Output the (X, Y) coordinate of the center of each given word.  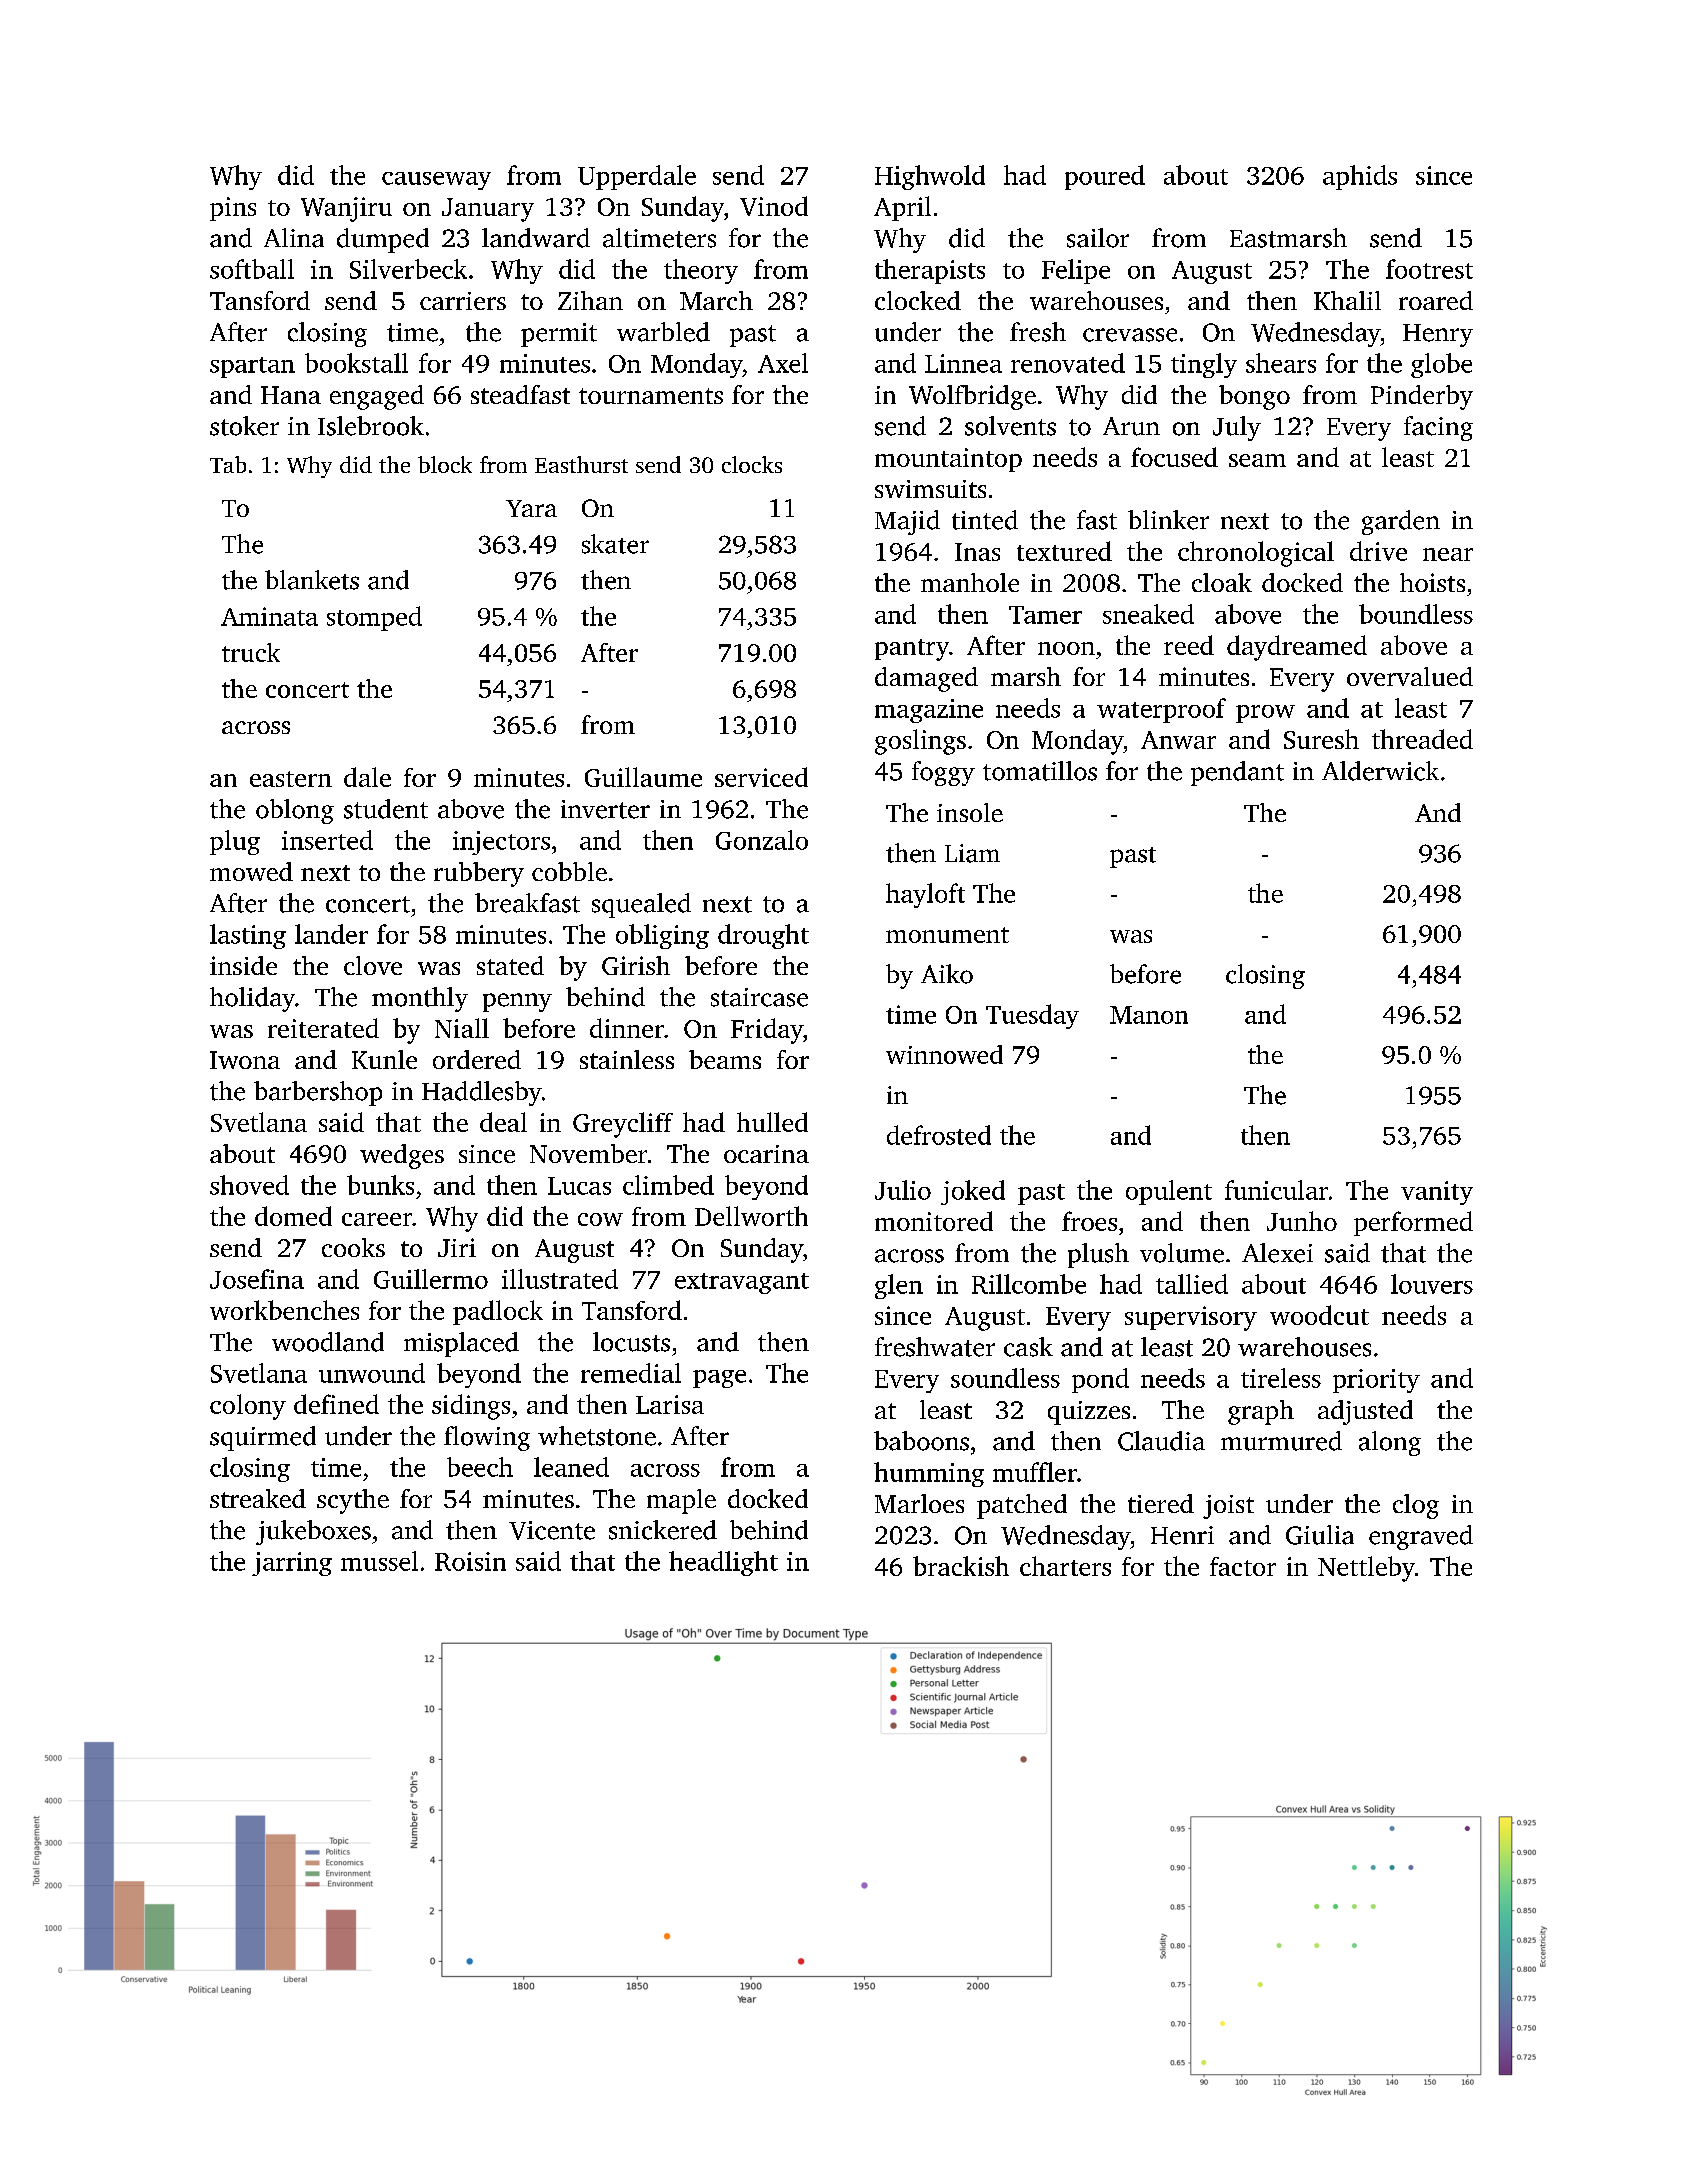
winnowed (944, 1054)
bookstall (356, 363)
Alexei (1277, 1253)
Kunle (384, 1059)
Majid (907, 522)
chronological (1256, 554)
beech (480, 1467)
